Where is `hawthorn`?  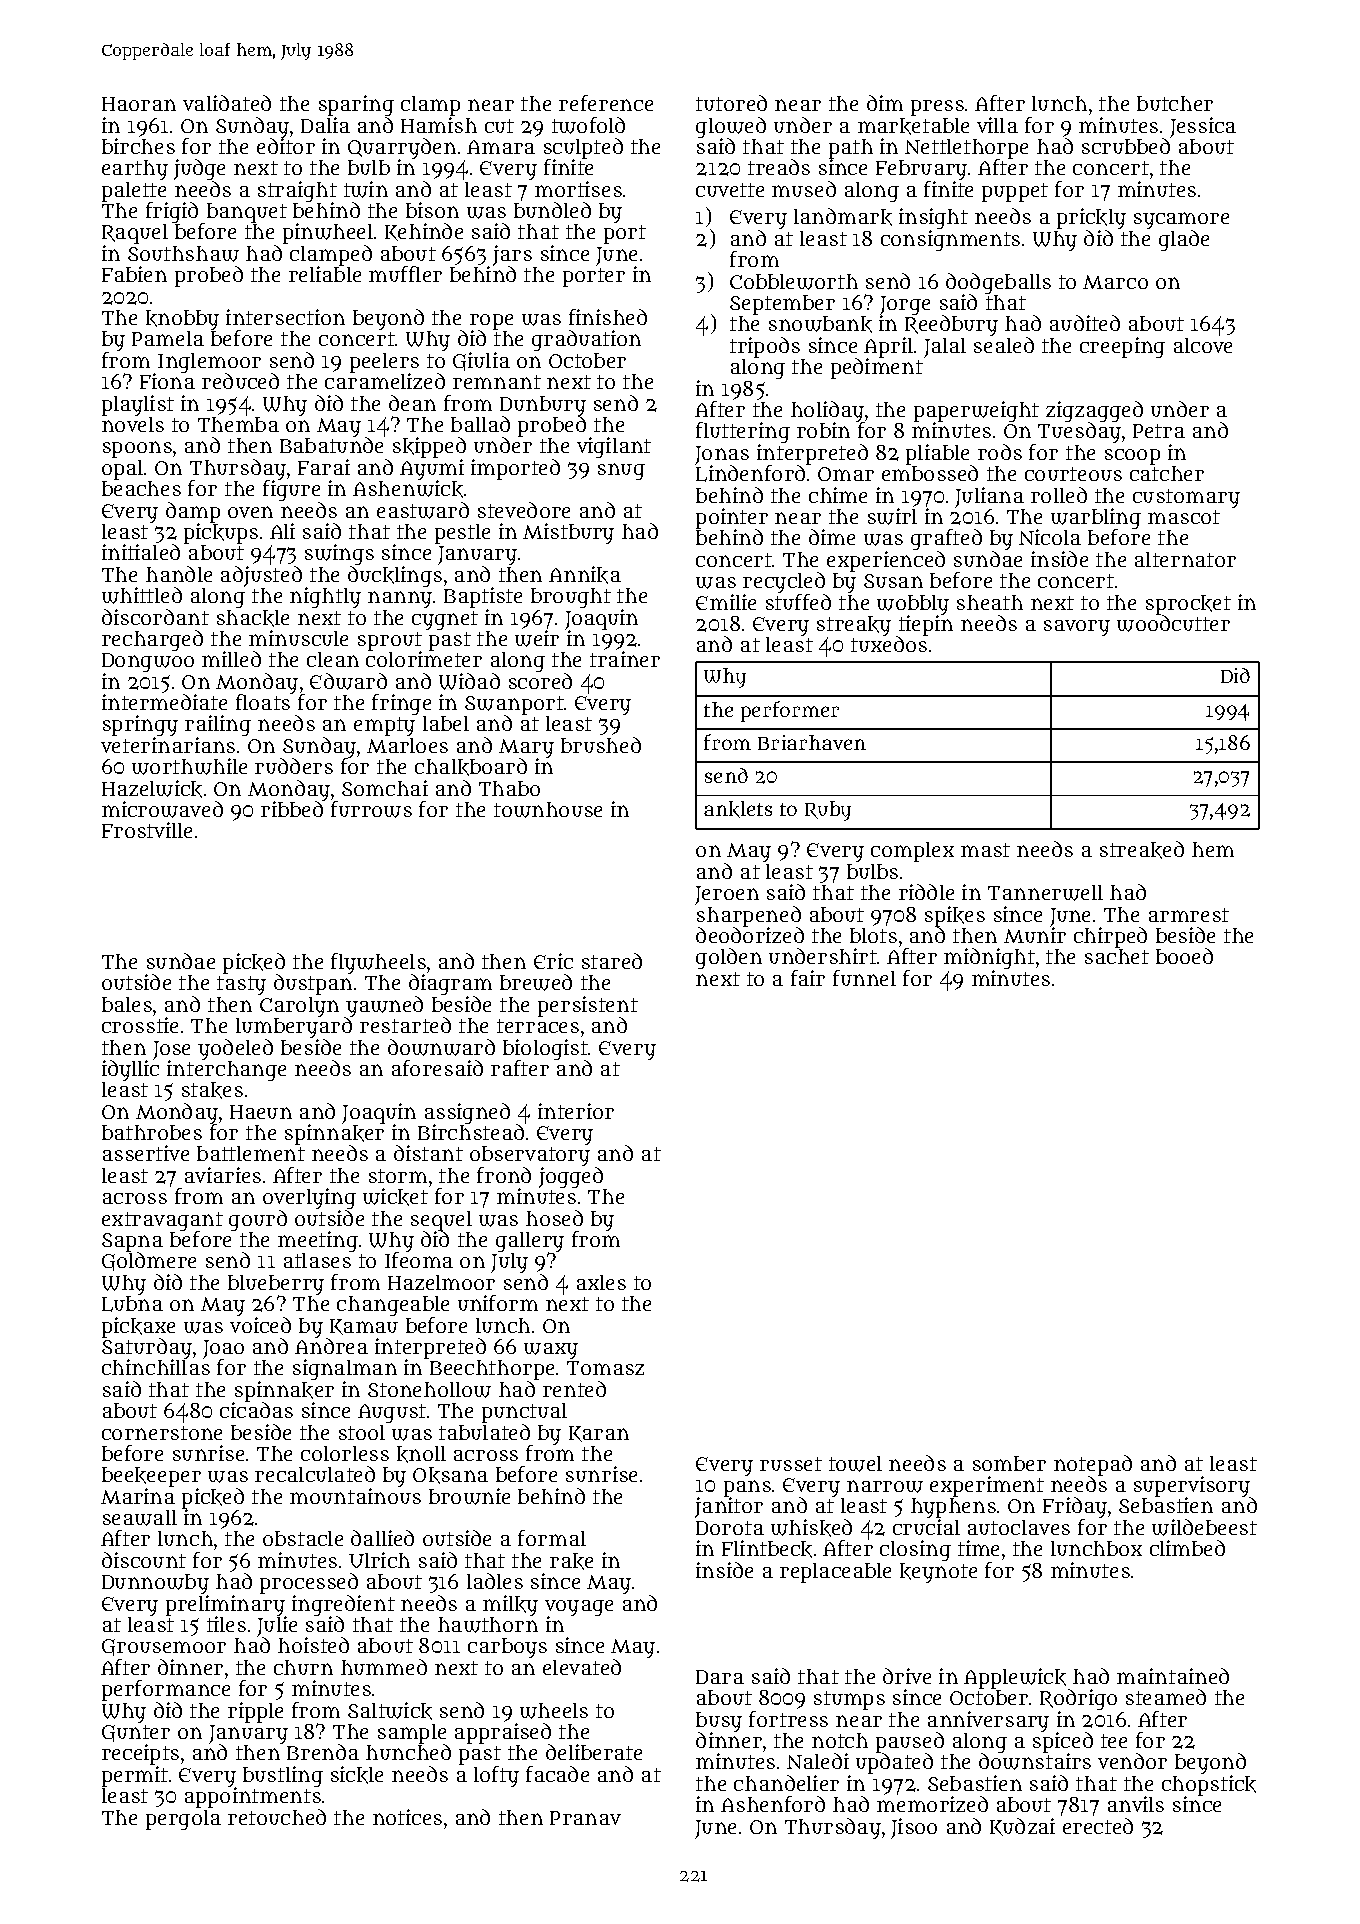 hawthorn is located at coordinates (488, 1625).
